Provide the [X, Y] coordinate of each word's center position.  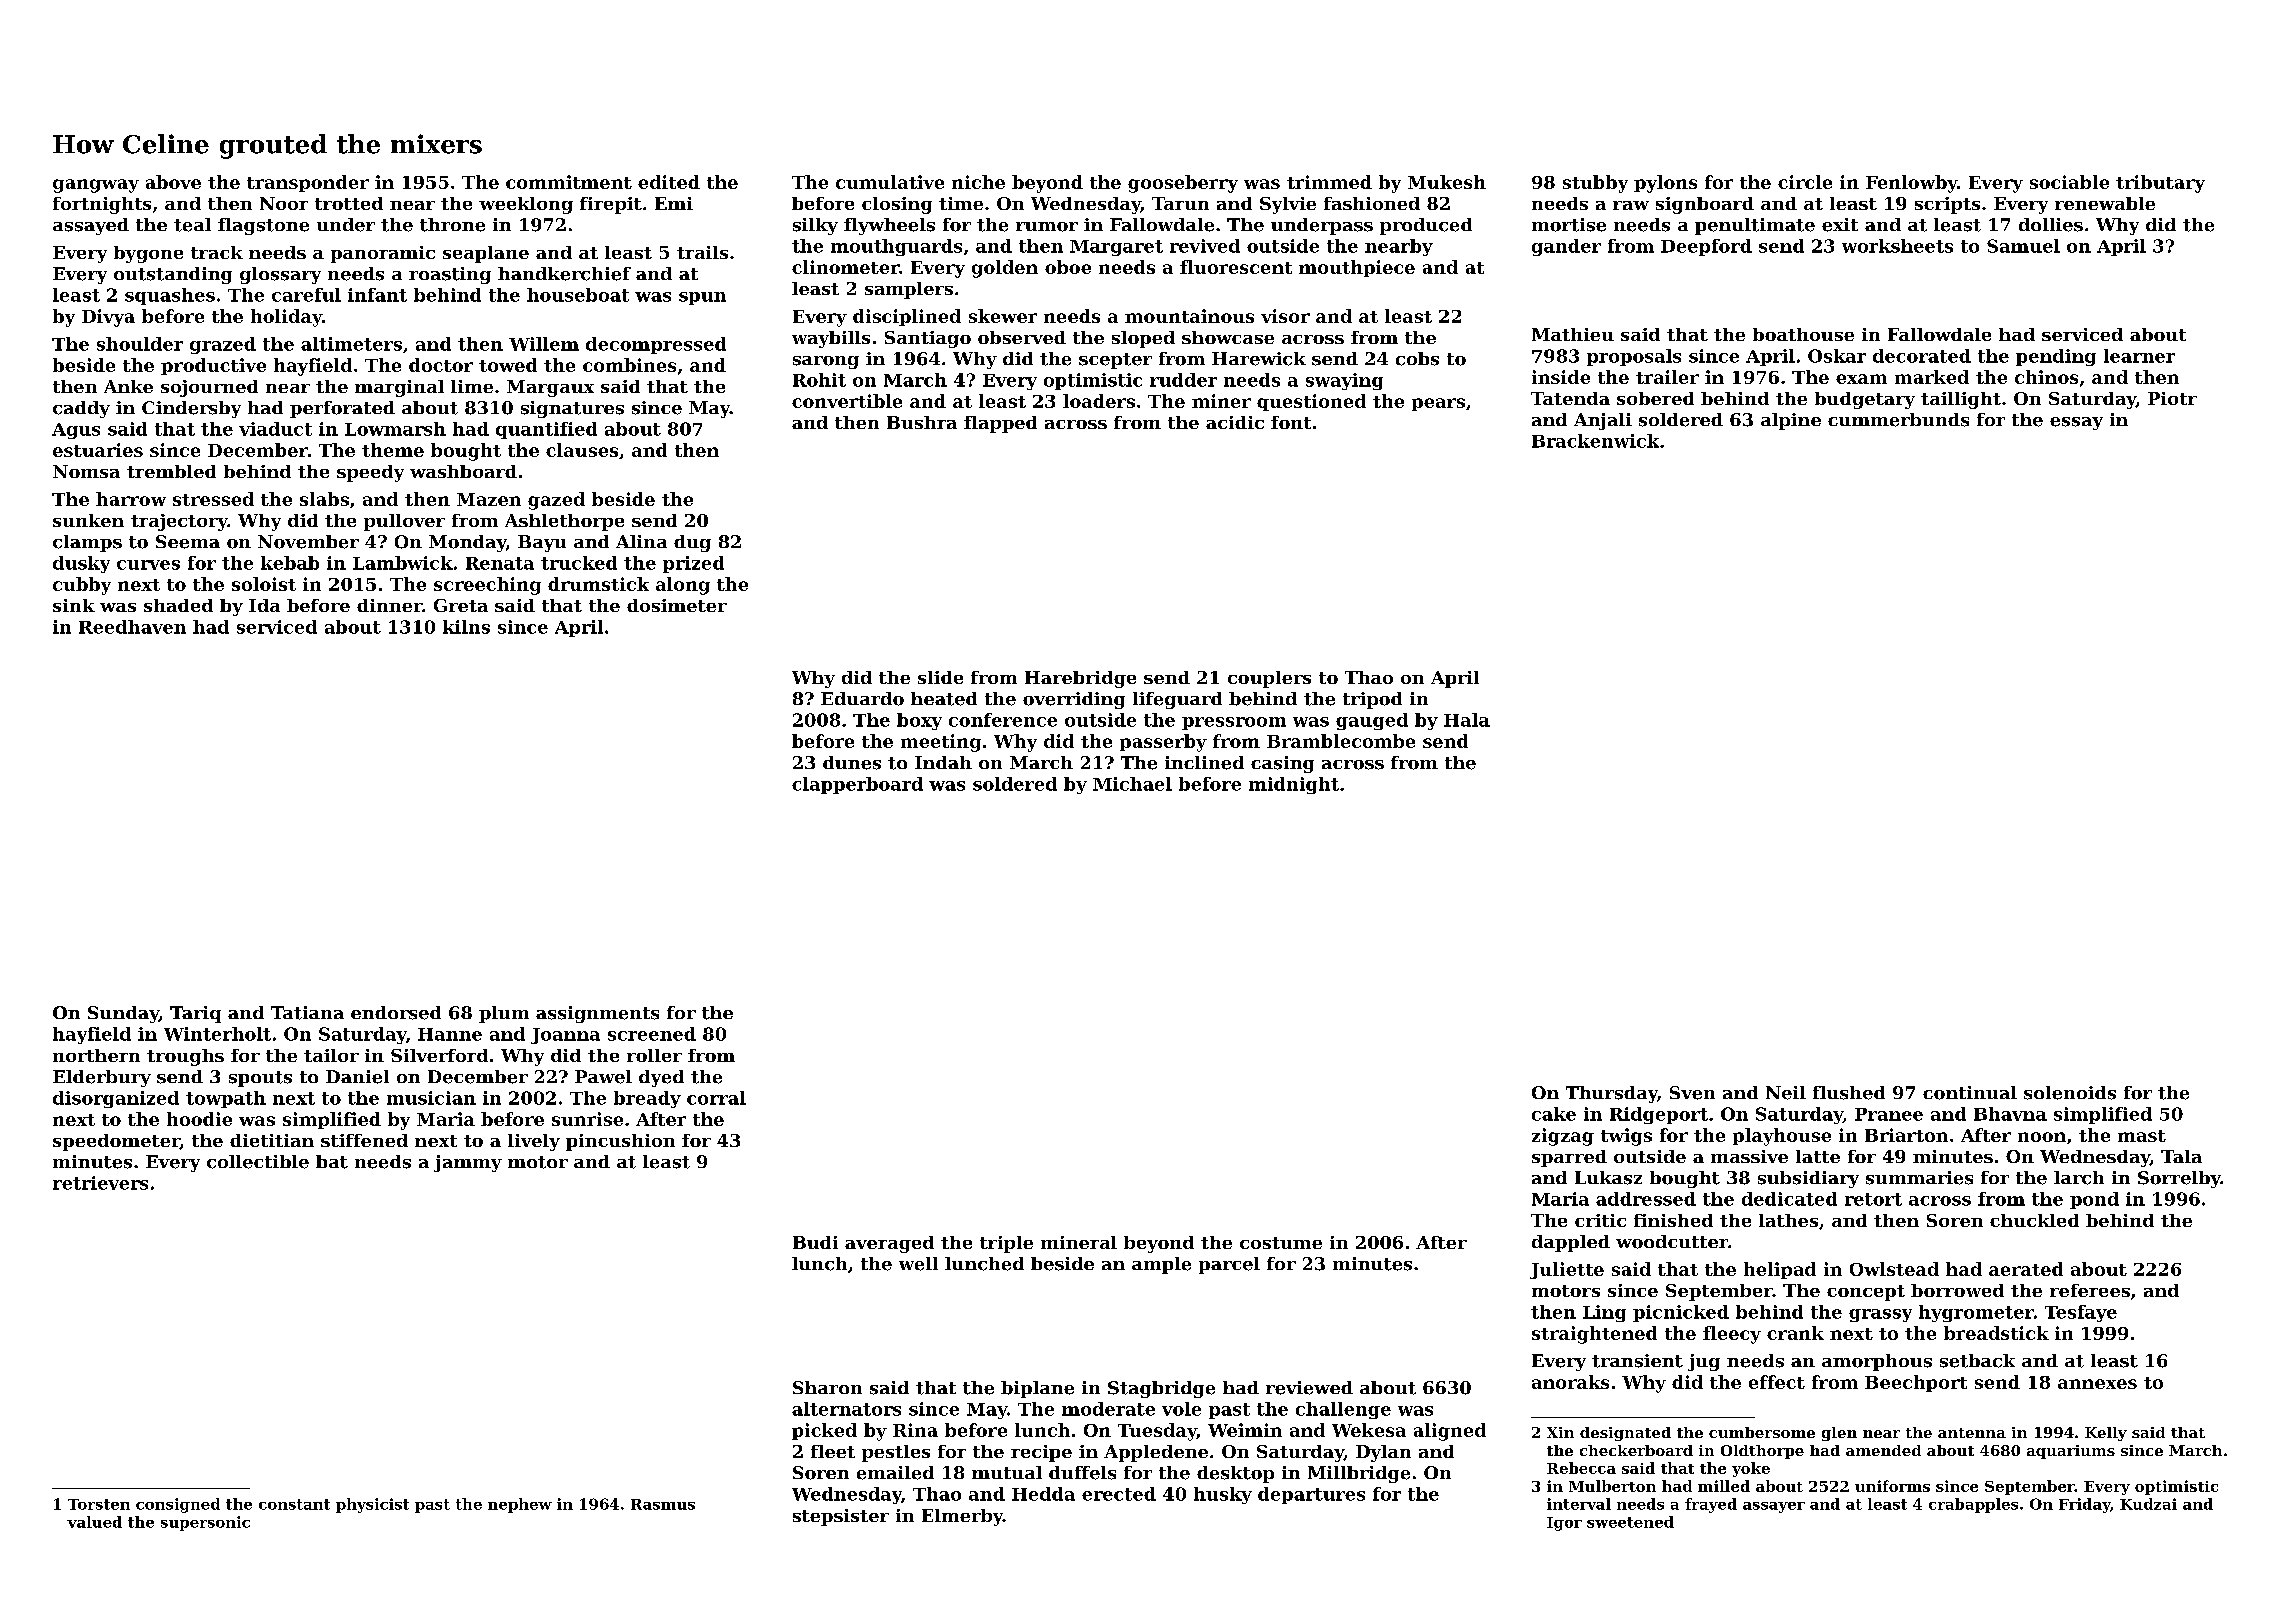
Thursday [1611, 1094]
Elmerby [962, 1517]
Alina [641, 541]
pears [1438, 404]
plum [504, 1014]
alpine [1791, 421]
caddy [81, 409]
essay [2076, 423]
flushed [1849, 1093]
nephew [520, 1505]
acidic [1235, 422]
